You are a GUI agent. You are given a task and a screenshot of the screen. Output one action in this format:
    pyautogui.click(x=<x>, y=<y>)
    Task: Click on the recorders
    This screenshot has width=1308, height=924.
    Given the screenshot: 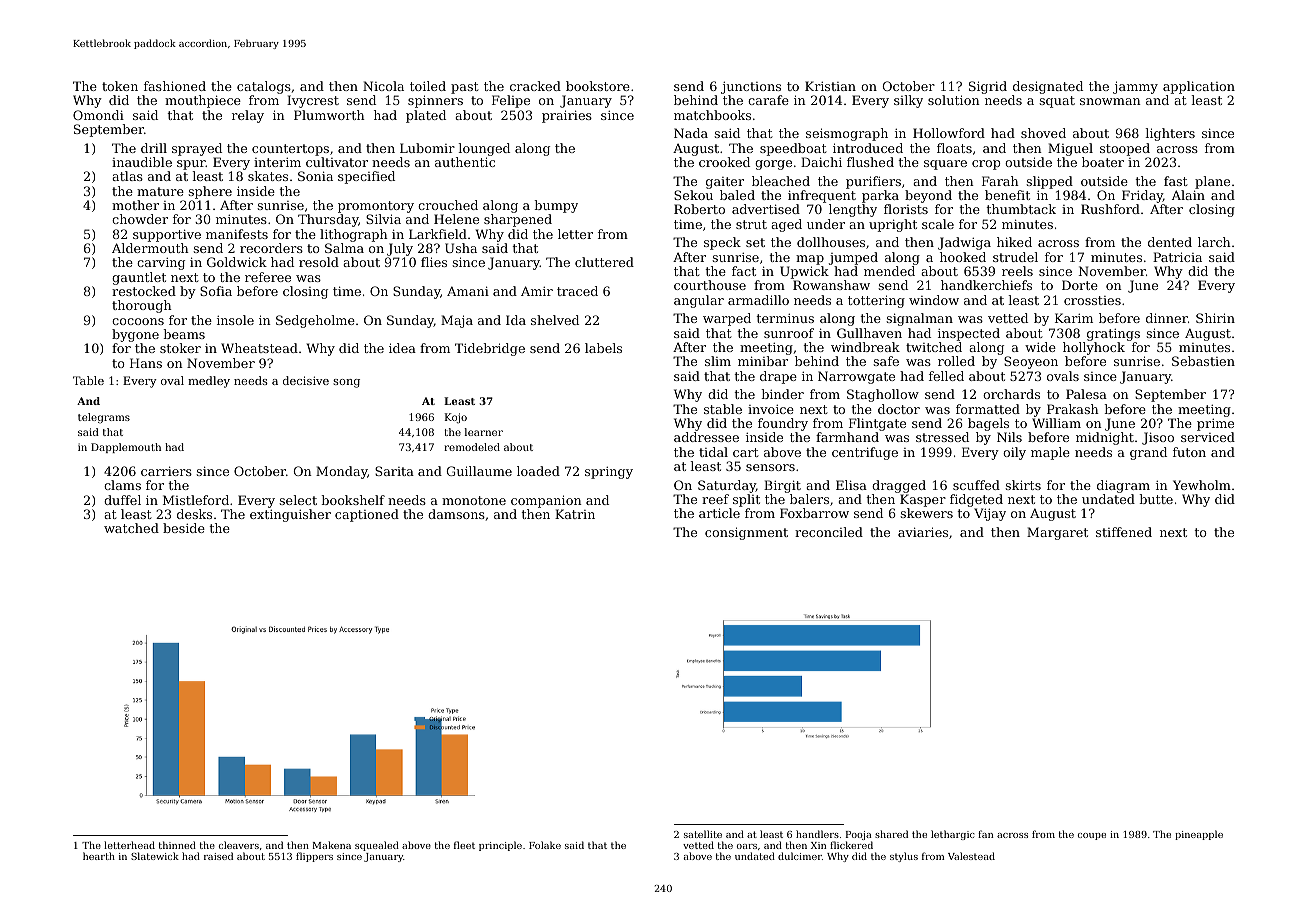 What is the action you would take?
    pyautogui.click(x=271, y=248)
